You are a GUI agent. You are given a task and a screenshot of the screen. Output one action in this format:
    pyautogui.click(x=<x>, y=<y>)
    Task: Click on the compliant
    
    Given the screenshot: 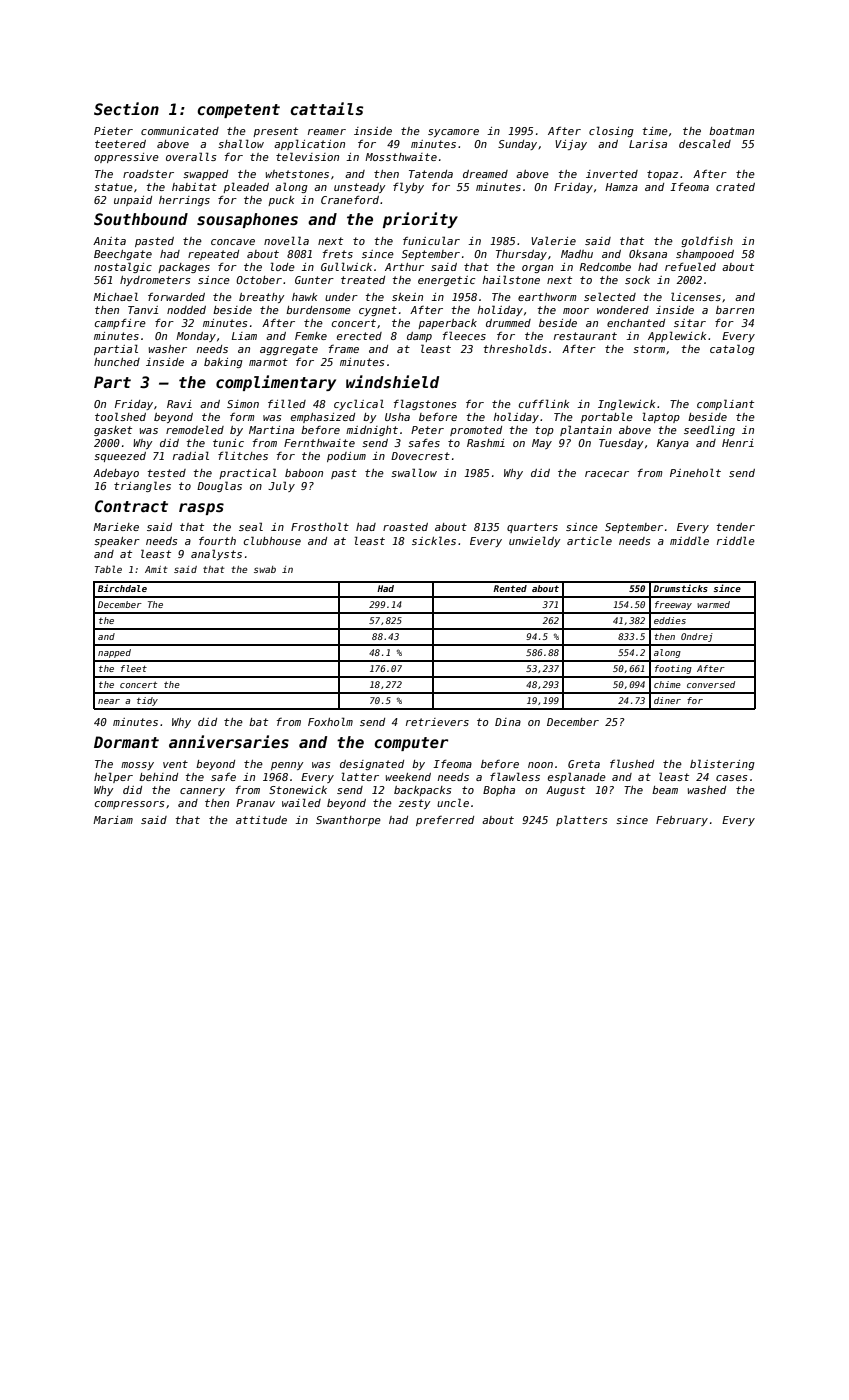 What is the action you would take?
    pyautogui.click(x=725, y=404)
